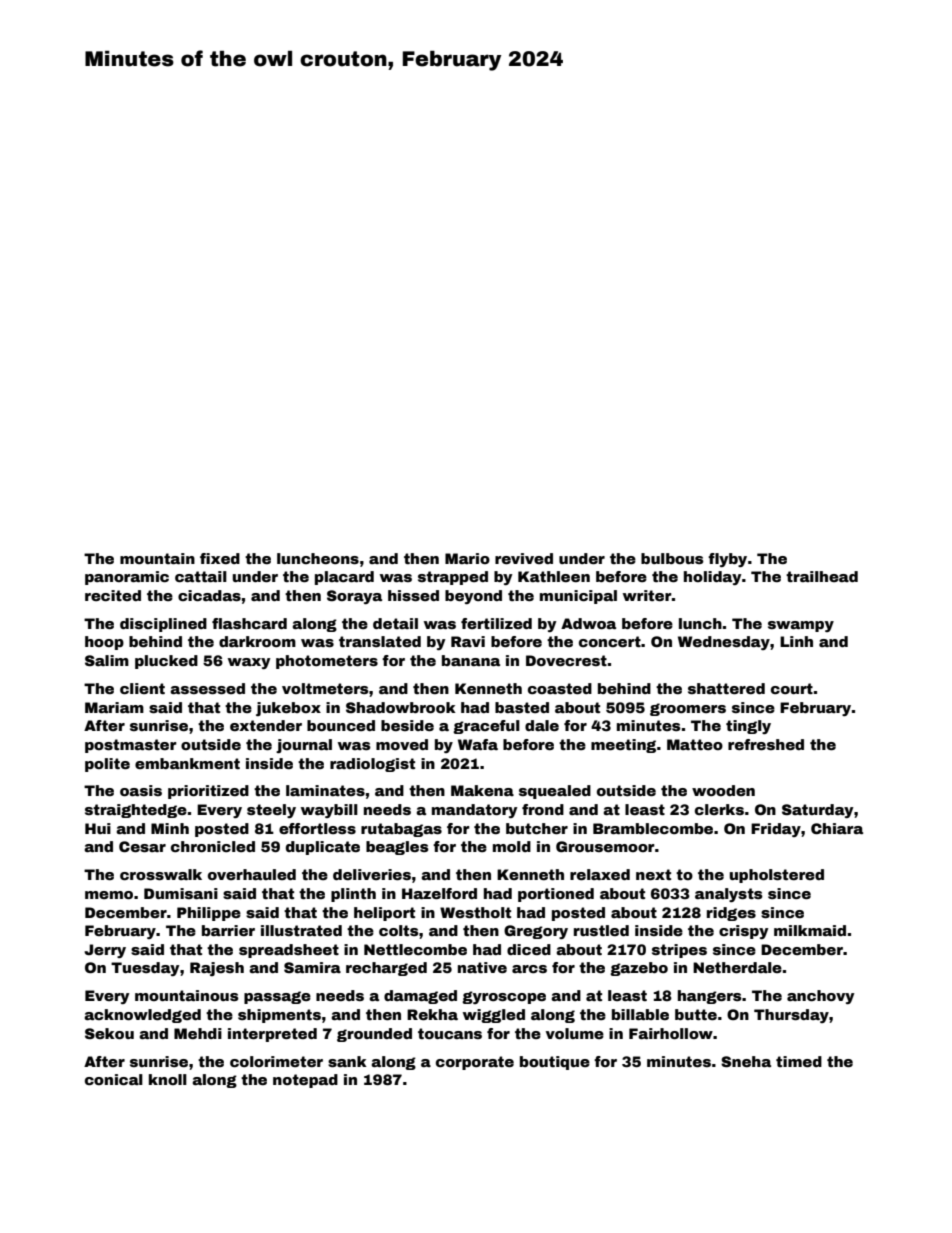 Image resolution: width=952 pixels, height=1233 pixels. I want to click on Mehdi, so click(198, 1033).
